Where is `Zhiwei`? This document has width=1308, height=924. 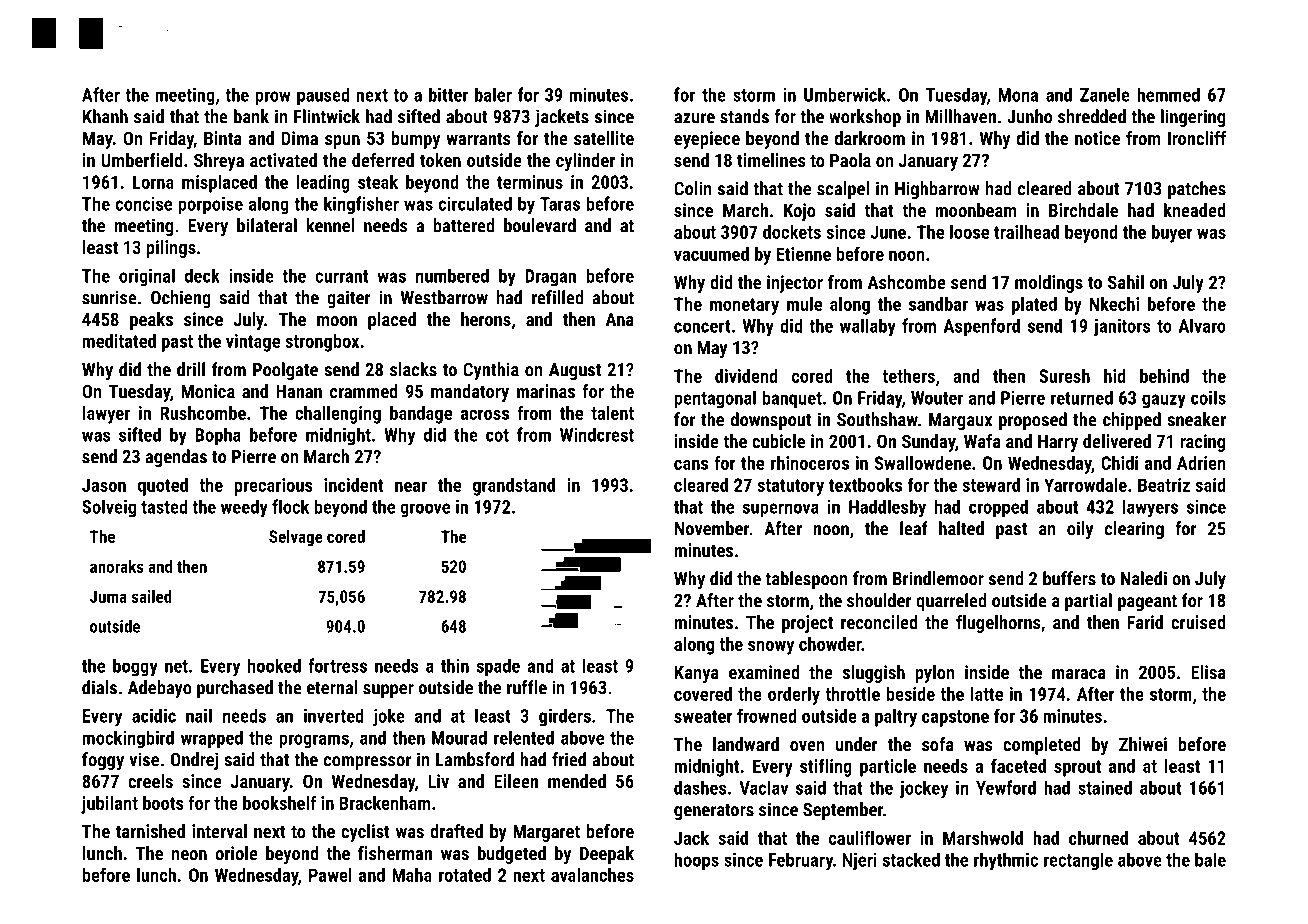 Zhiwei is located at coordinates (1143, 744).
